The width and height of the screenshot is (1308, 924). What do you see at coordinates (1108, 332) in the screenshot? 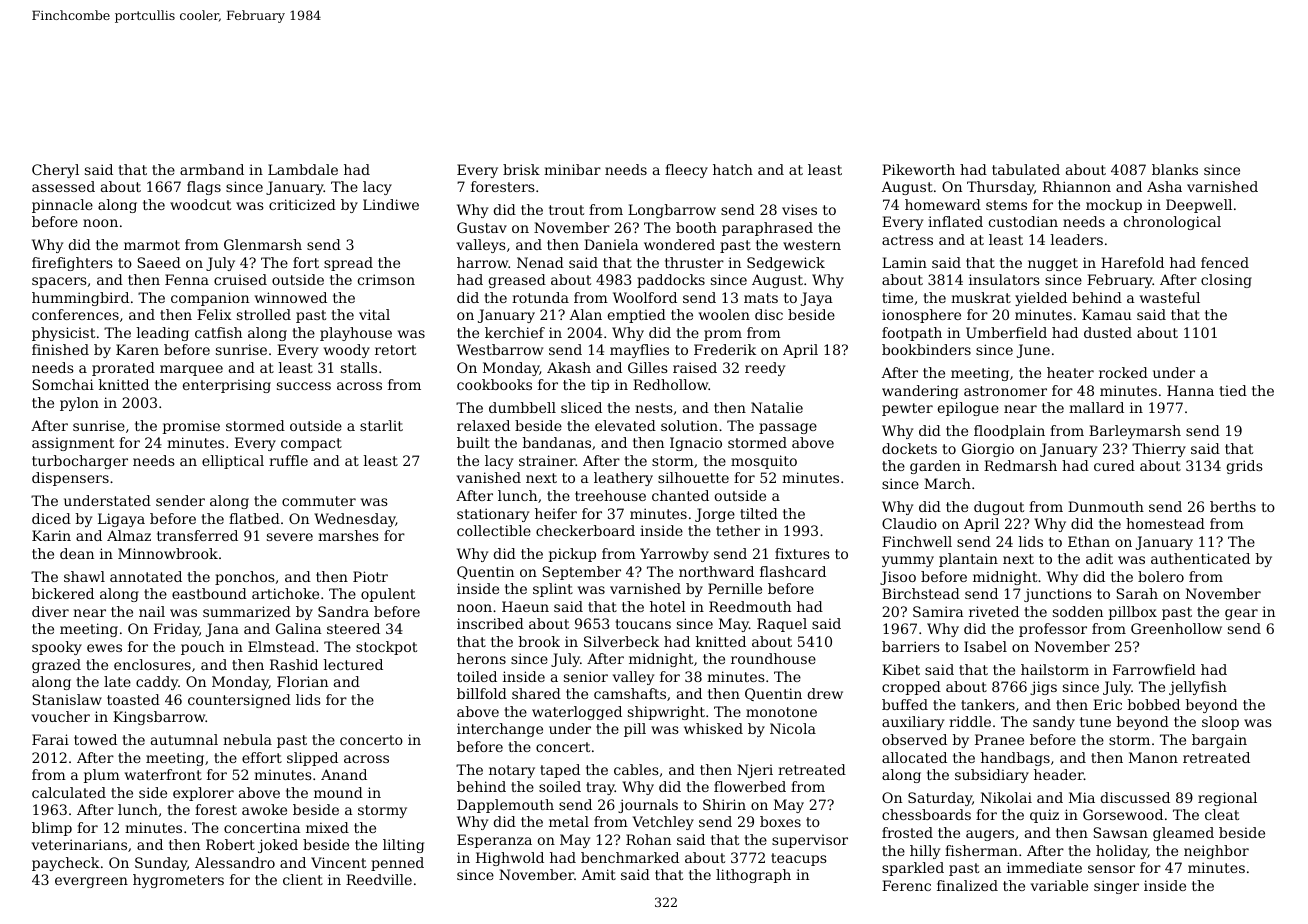
I see `dusted` at bounding box center [1108, 332].
